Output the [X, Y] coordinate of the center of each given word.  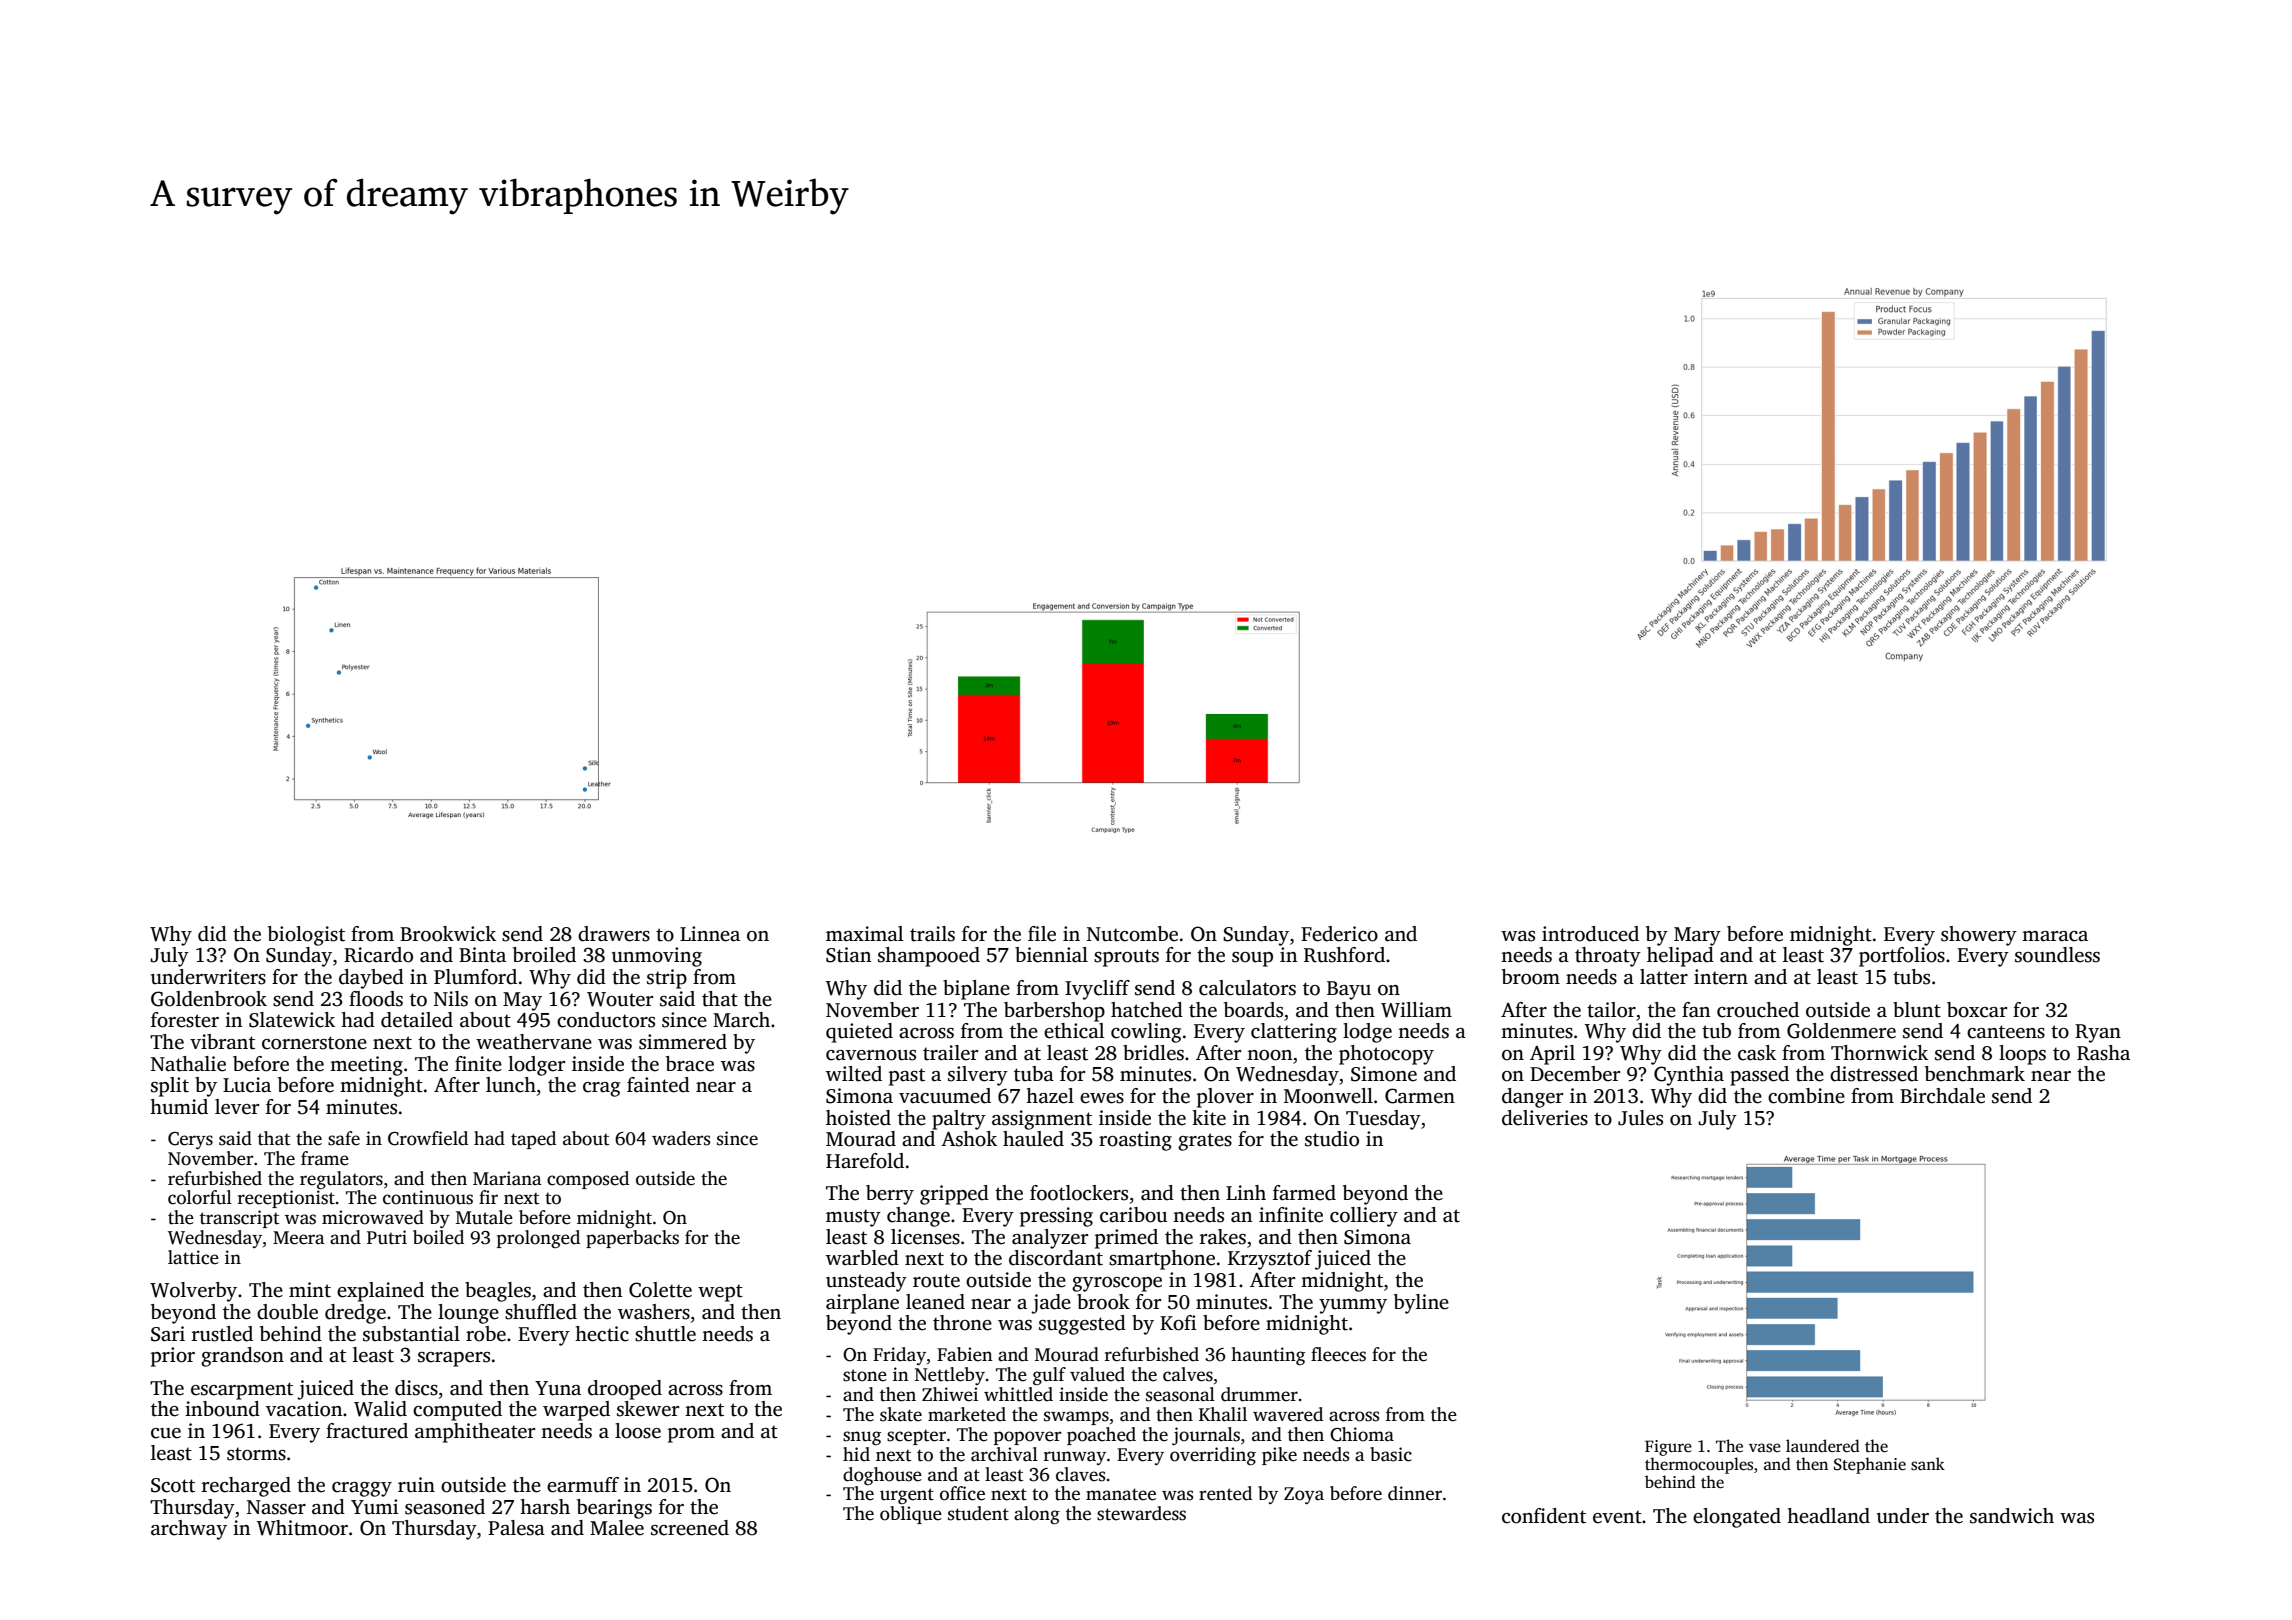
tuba [1034, 1074]
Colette [660, 1290]
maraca [2055, 936]
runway [1075, 1458]
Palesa [516, 1528]
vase [1765, 1448]
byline [1421, 1304]
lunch [511, 1085]
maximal [865, 934]
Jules [1640, 1118]
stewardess [1141, 1513]
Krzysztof [1270, 1260]
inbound [222, 1409]
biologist [306, 936]
